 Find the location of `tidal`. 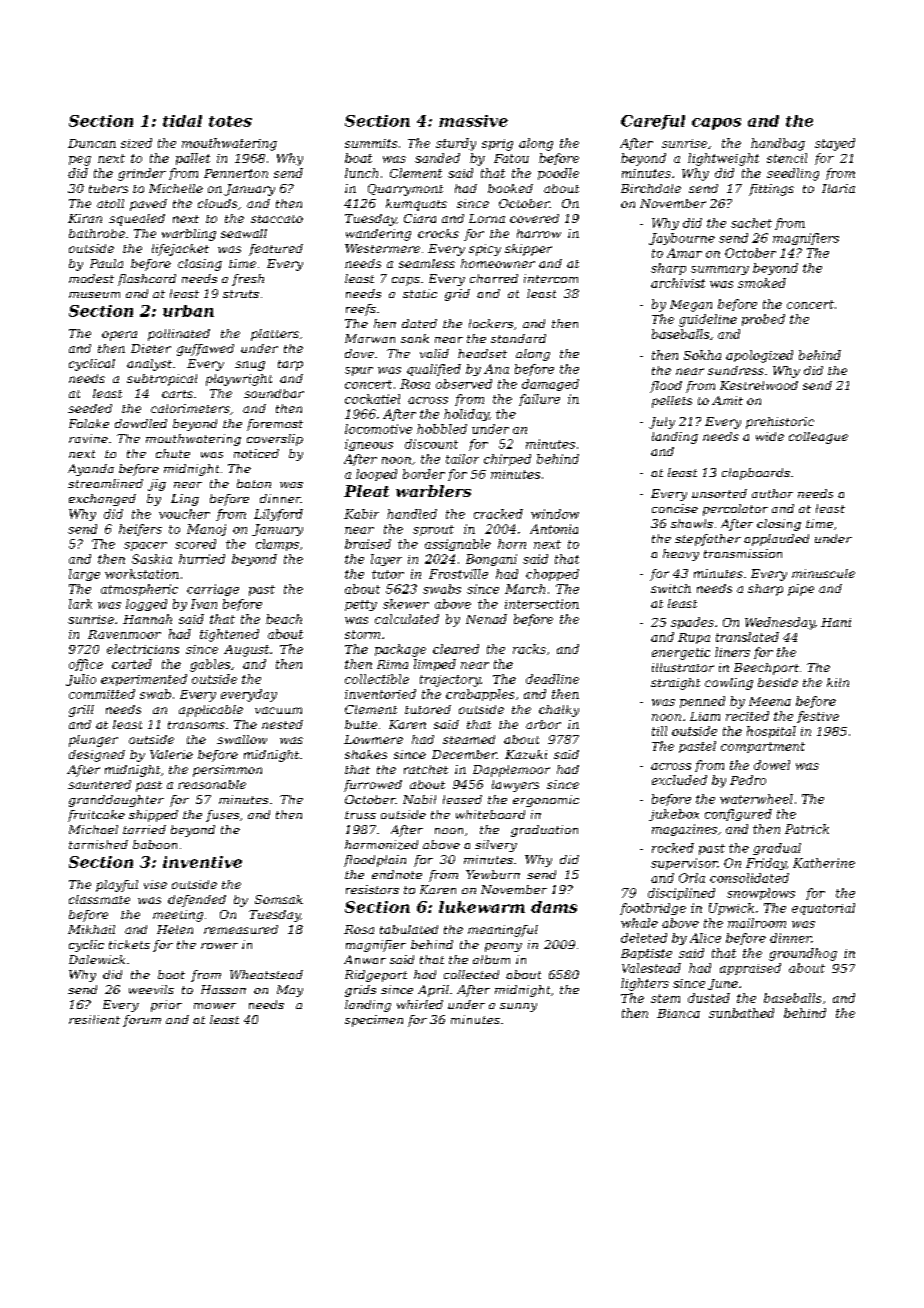

tidal is located at coordinates (182, 121).
